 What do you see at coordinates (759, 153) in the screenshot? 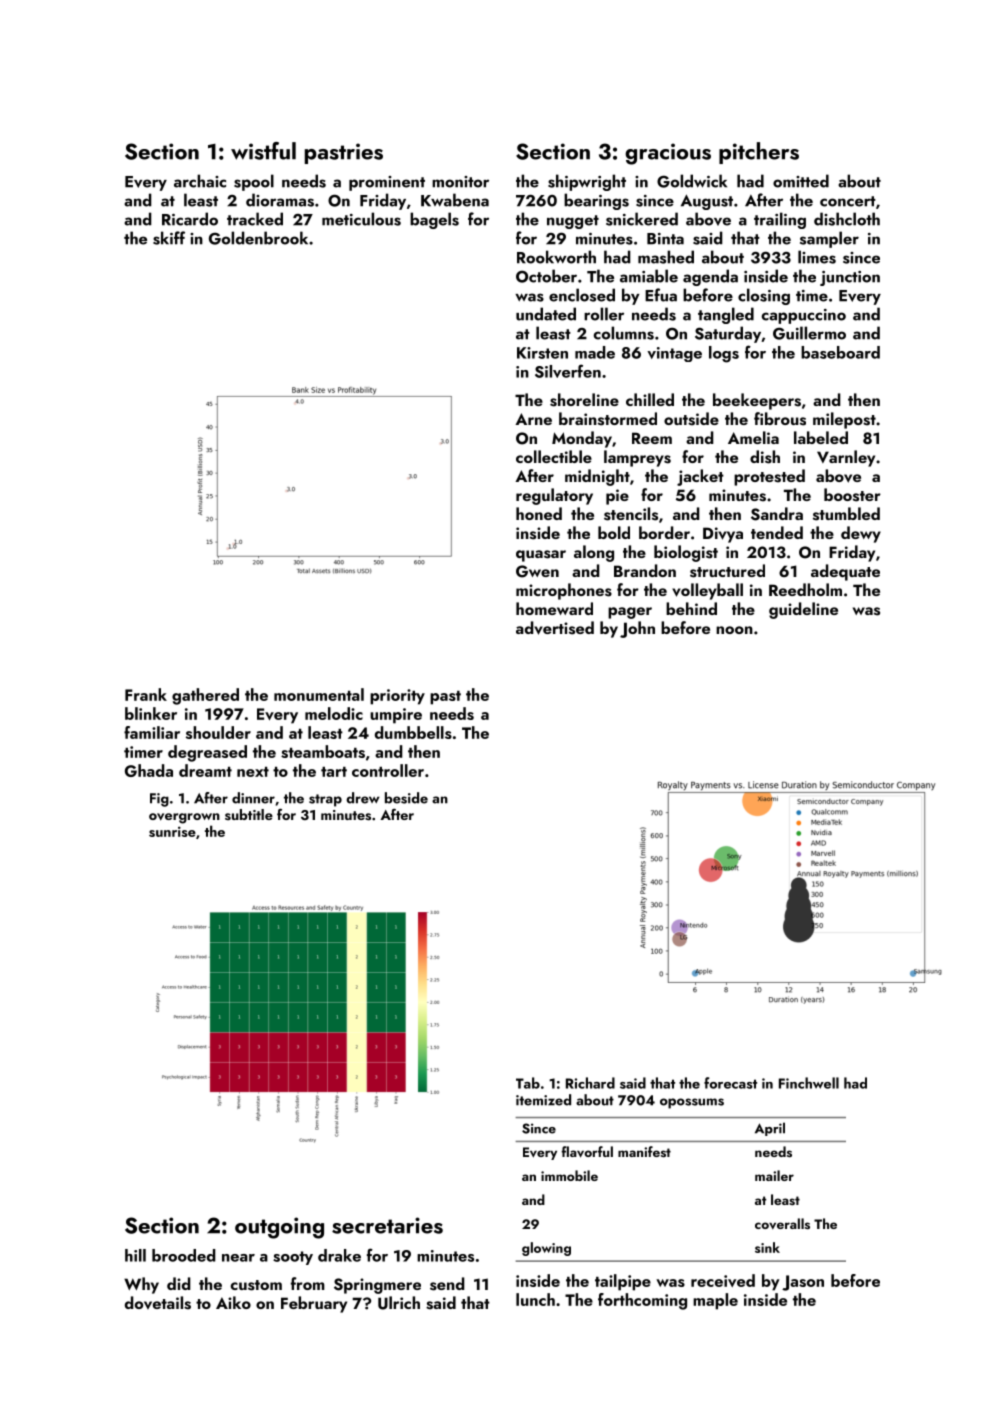
I see `pitchers` at bounding box center [759, 153].
